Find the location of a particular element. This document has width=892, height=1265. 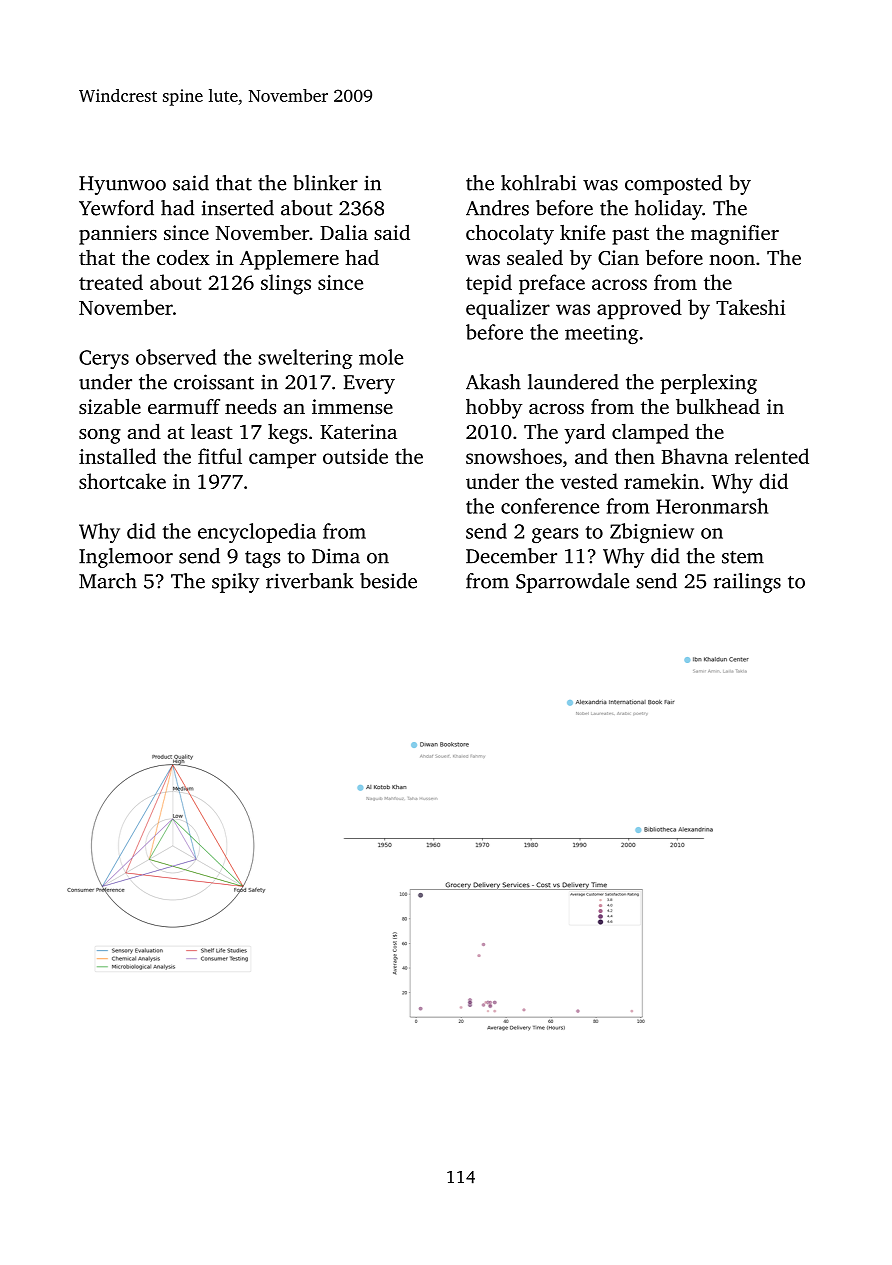

spiky is located at coordinates (235, 583).
